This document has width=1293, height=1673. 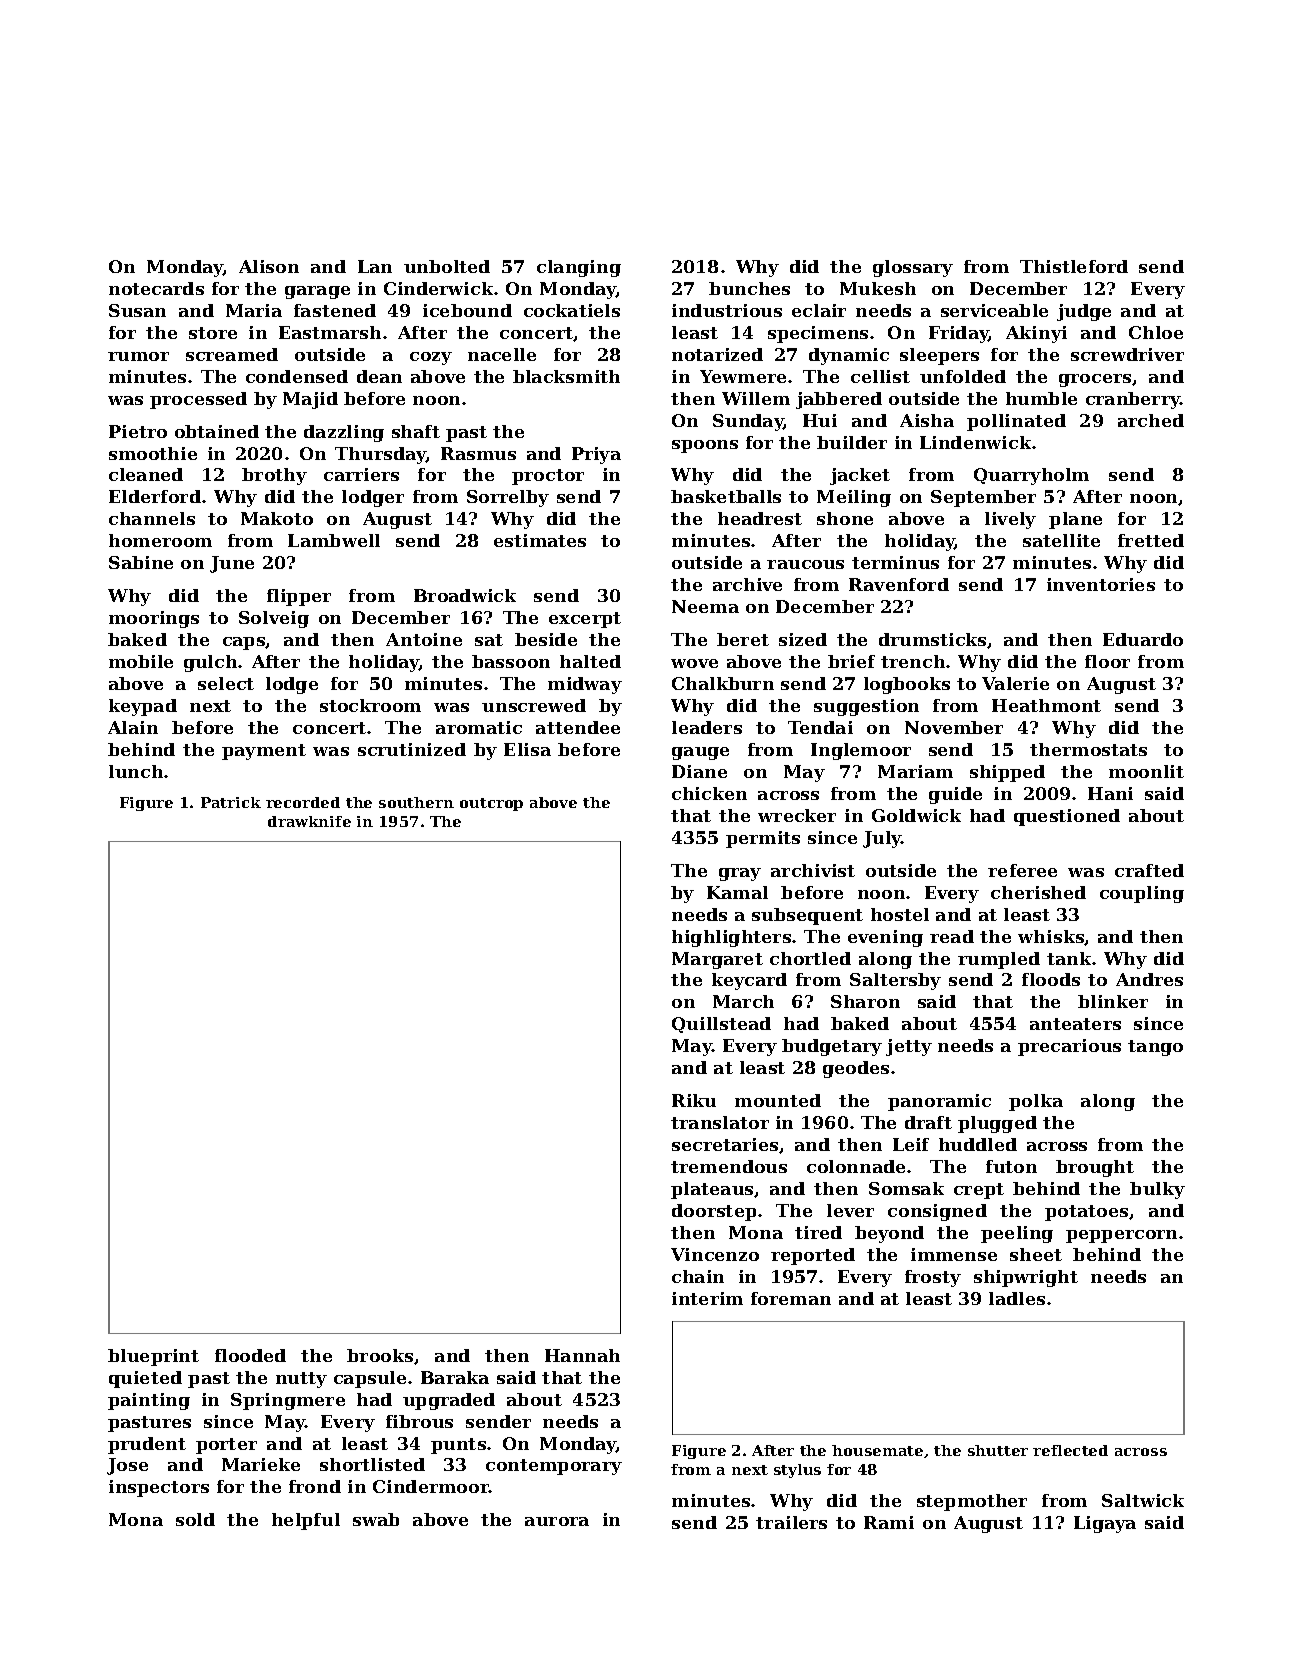 I want to click on trailers, so click(x=791, y=1522).
